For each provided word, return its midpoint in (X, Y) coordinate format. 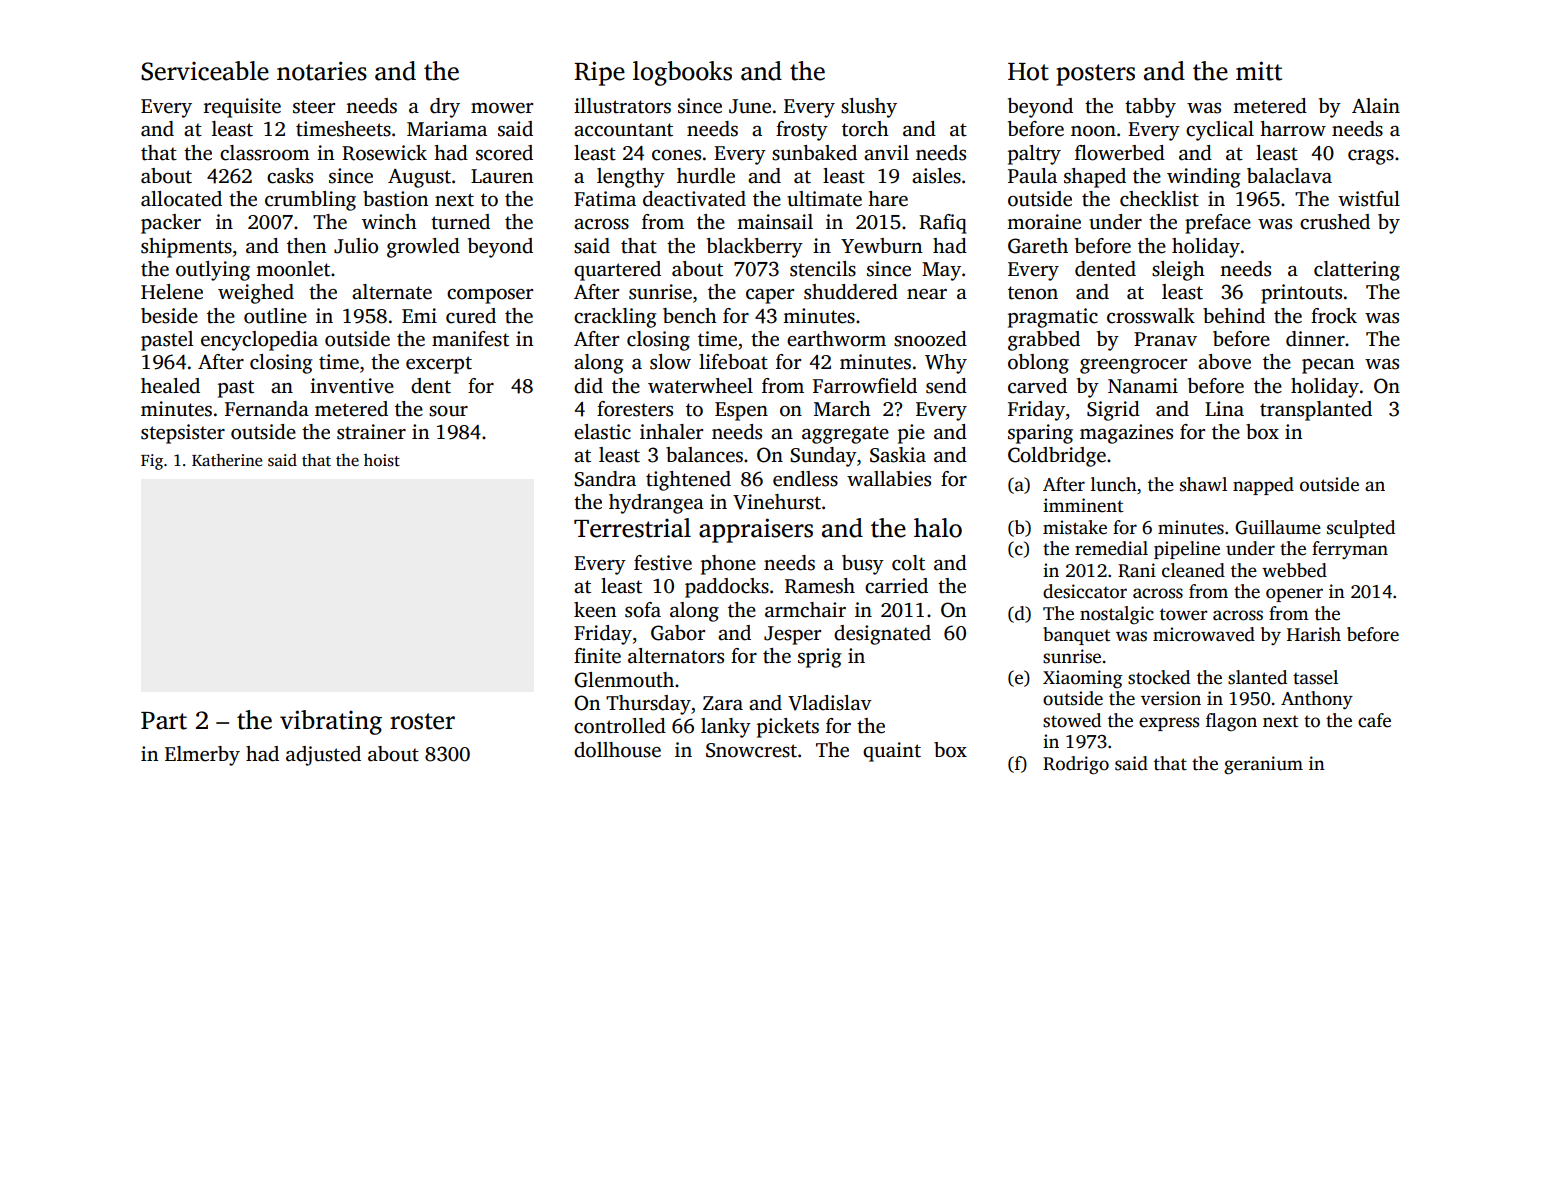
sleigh (1178, 271)
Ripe (599, 73)
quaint (892, 752)
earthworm (836, 339)
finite (597, 656)
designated (882, 635)
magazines (1126, 434)
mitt (1259, 71)
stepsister (183, 434)
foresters (635, 409)
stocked (1159, 677)
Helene (172, 292)
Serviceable (205, 71)
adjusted (323, 756)
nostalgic (1117, 615)
